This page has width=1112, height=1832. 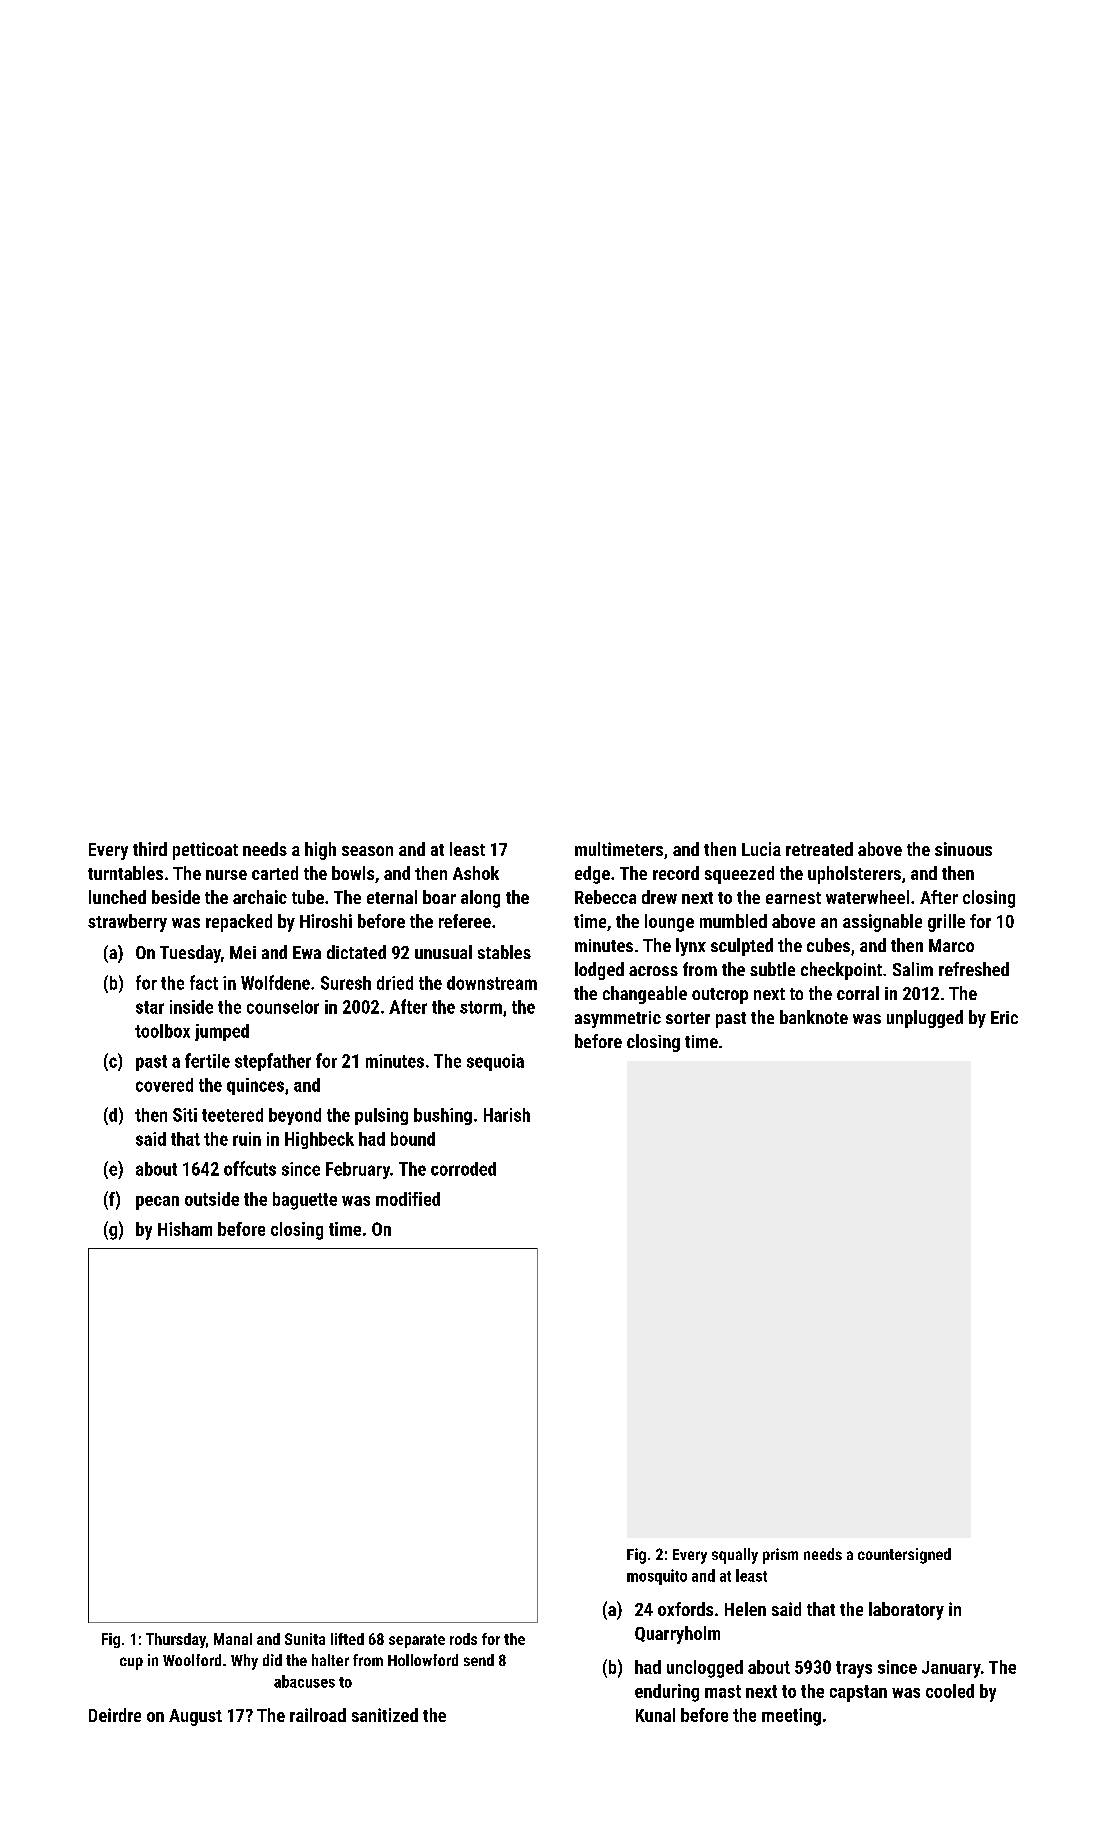 I want to click on sinuous, so click(x=963, y=849).
